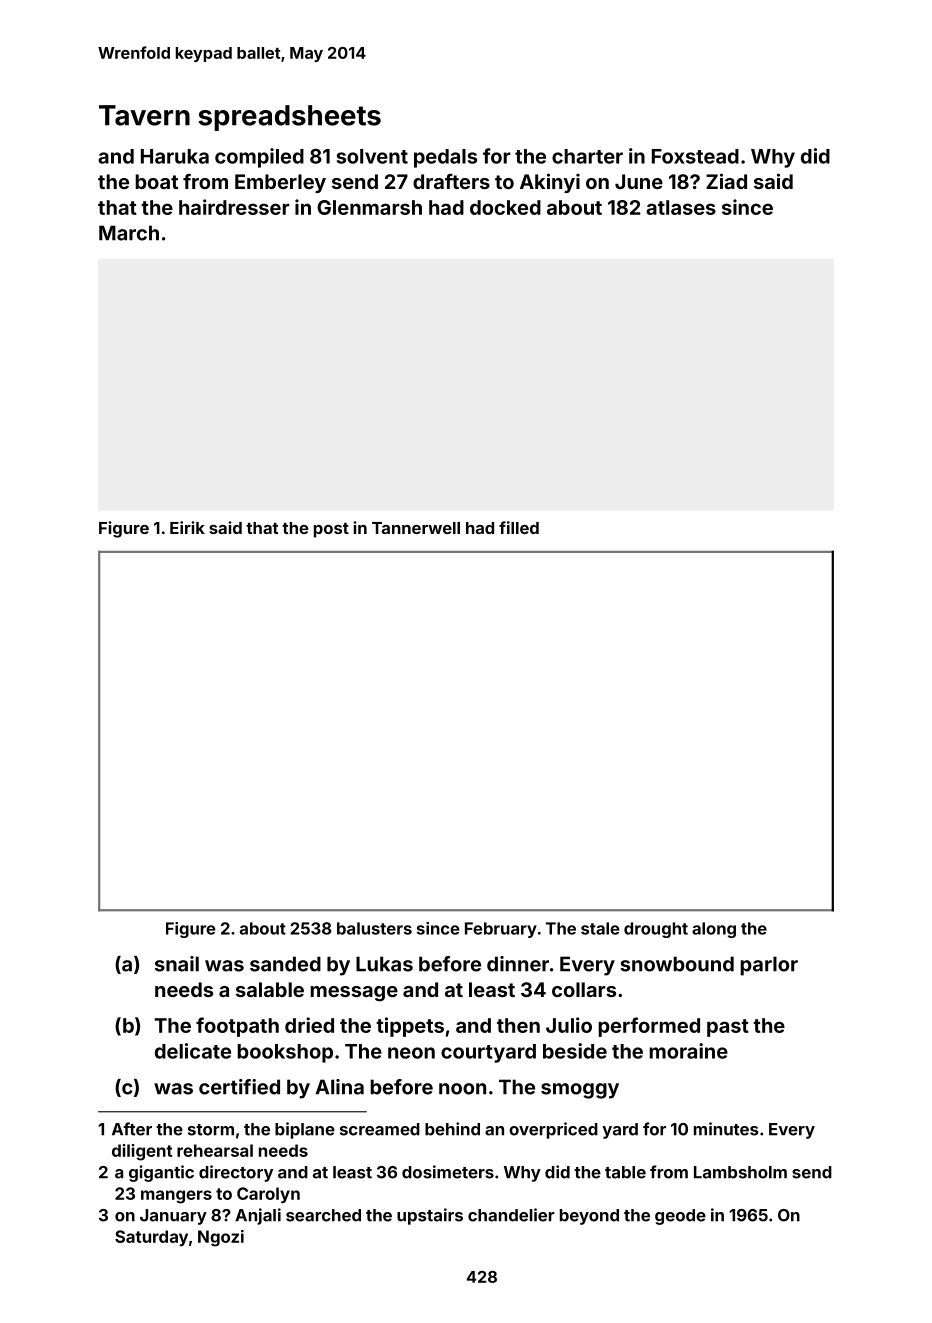 The height and width of the screenshot is (1323, 932). Describe the element at coordinates (714, 930) in the screenshot. I see `along` at that location.
